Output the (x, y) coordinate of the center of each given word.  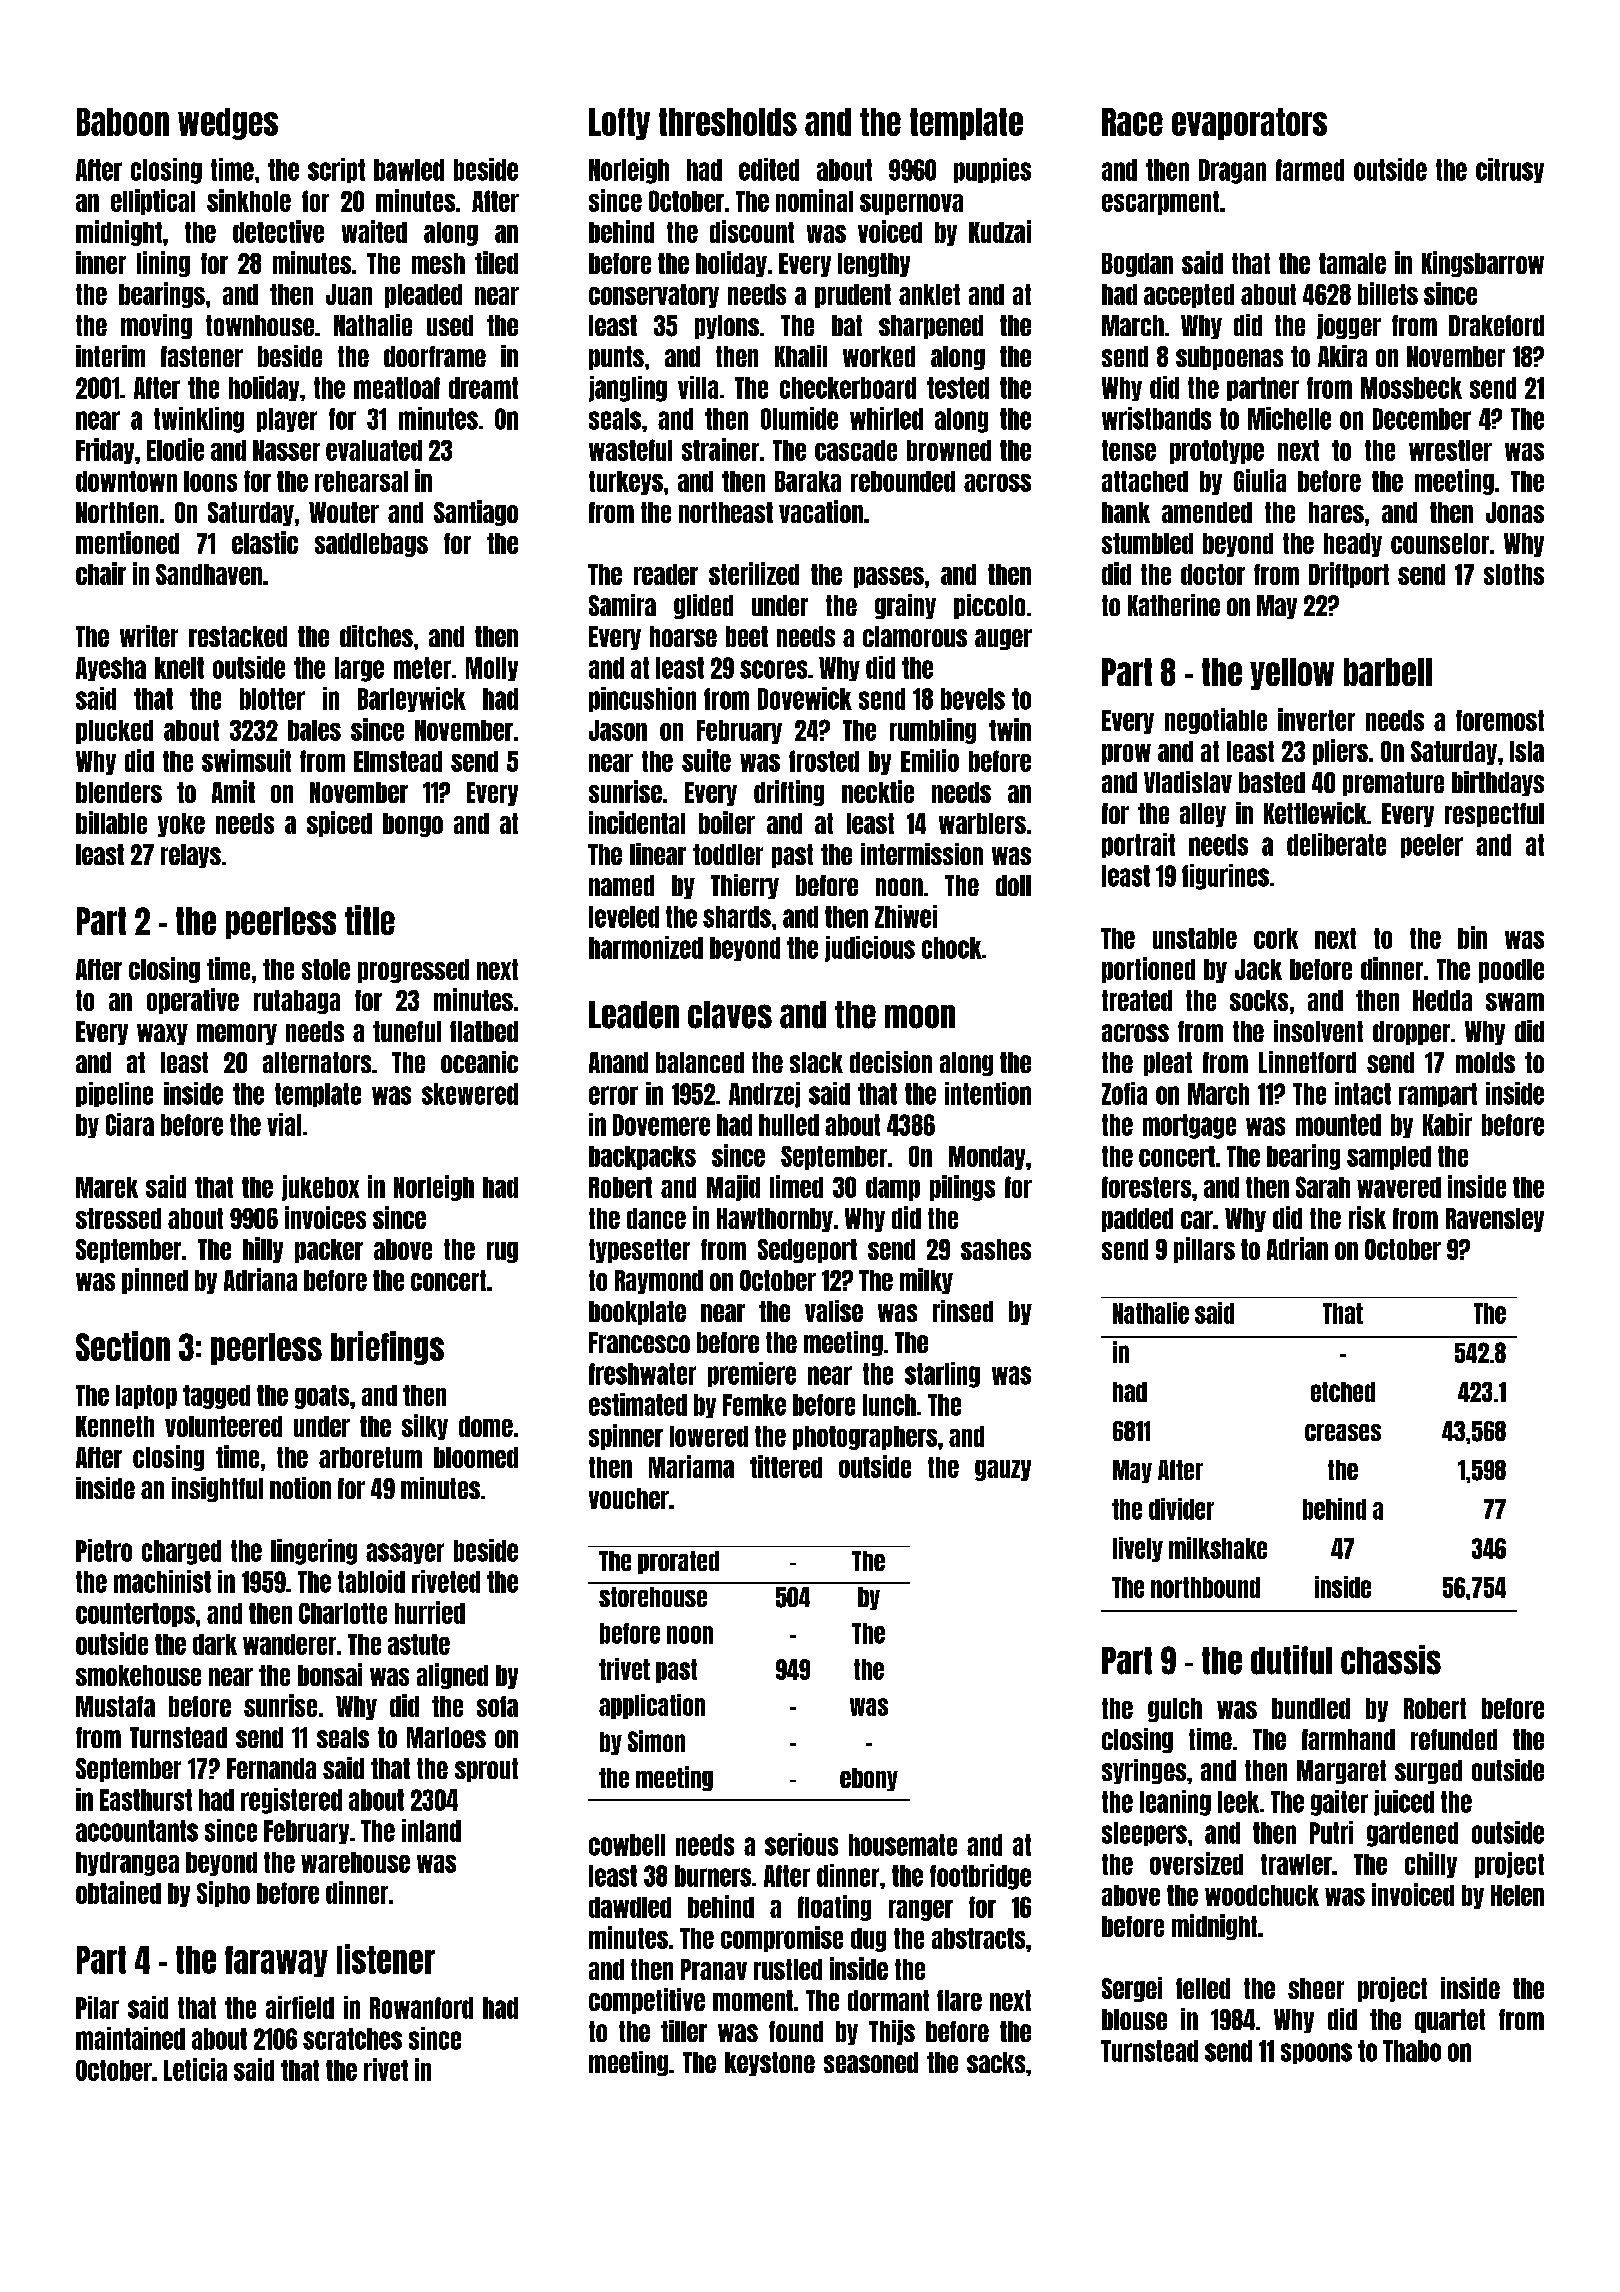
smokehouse (138, 1675)
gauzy (1003, 1470)
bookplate (637, 1313)
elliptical (153, 202)
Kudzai (1000, 231)
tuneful (407, 1031)
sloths (1514, 574)
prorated (678, 1562)
